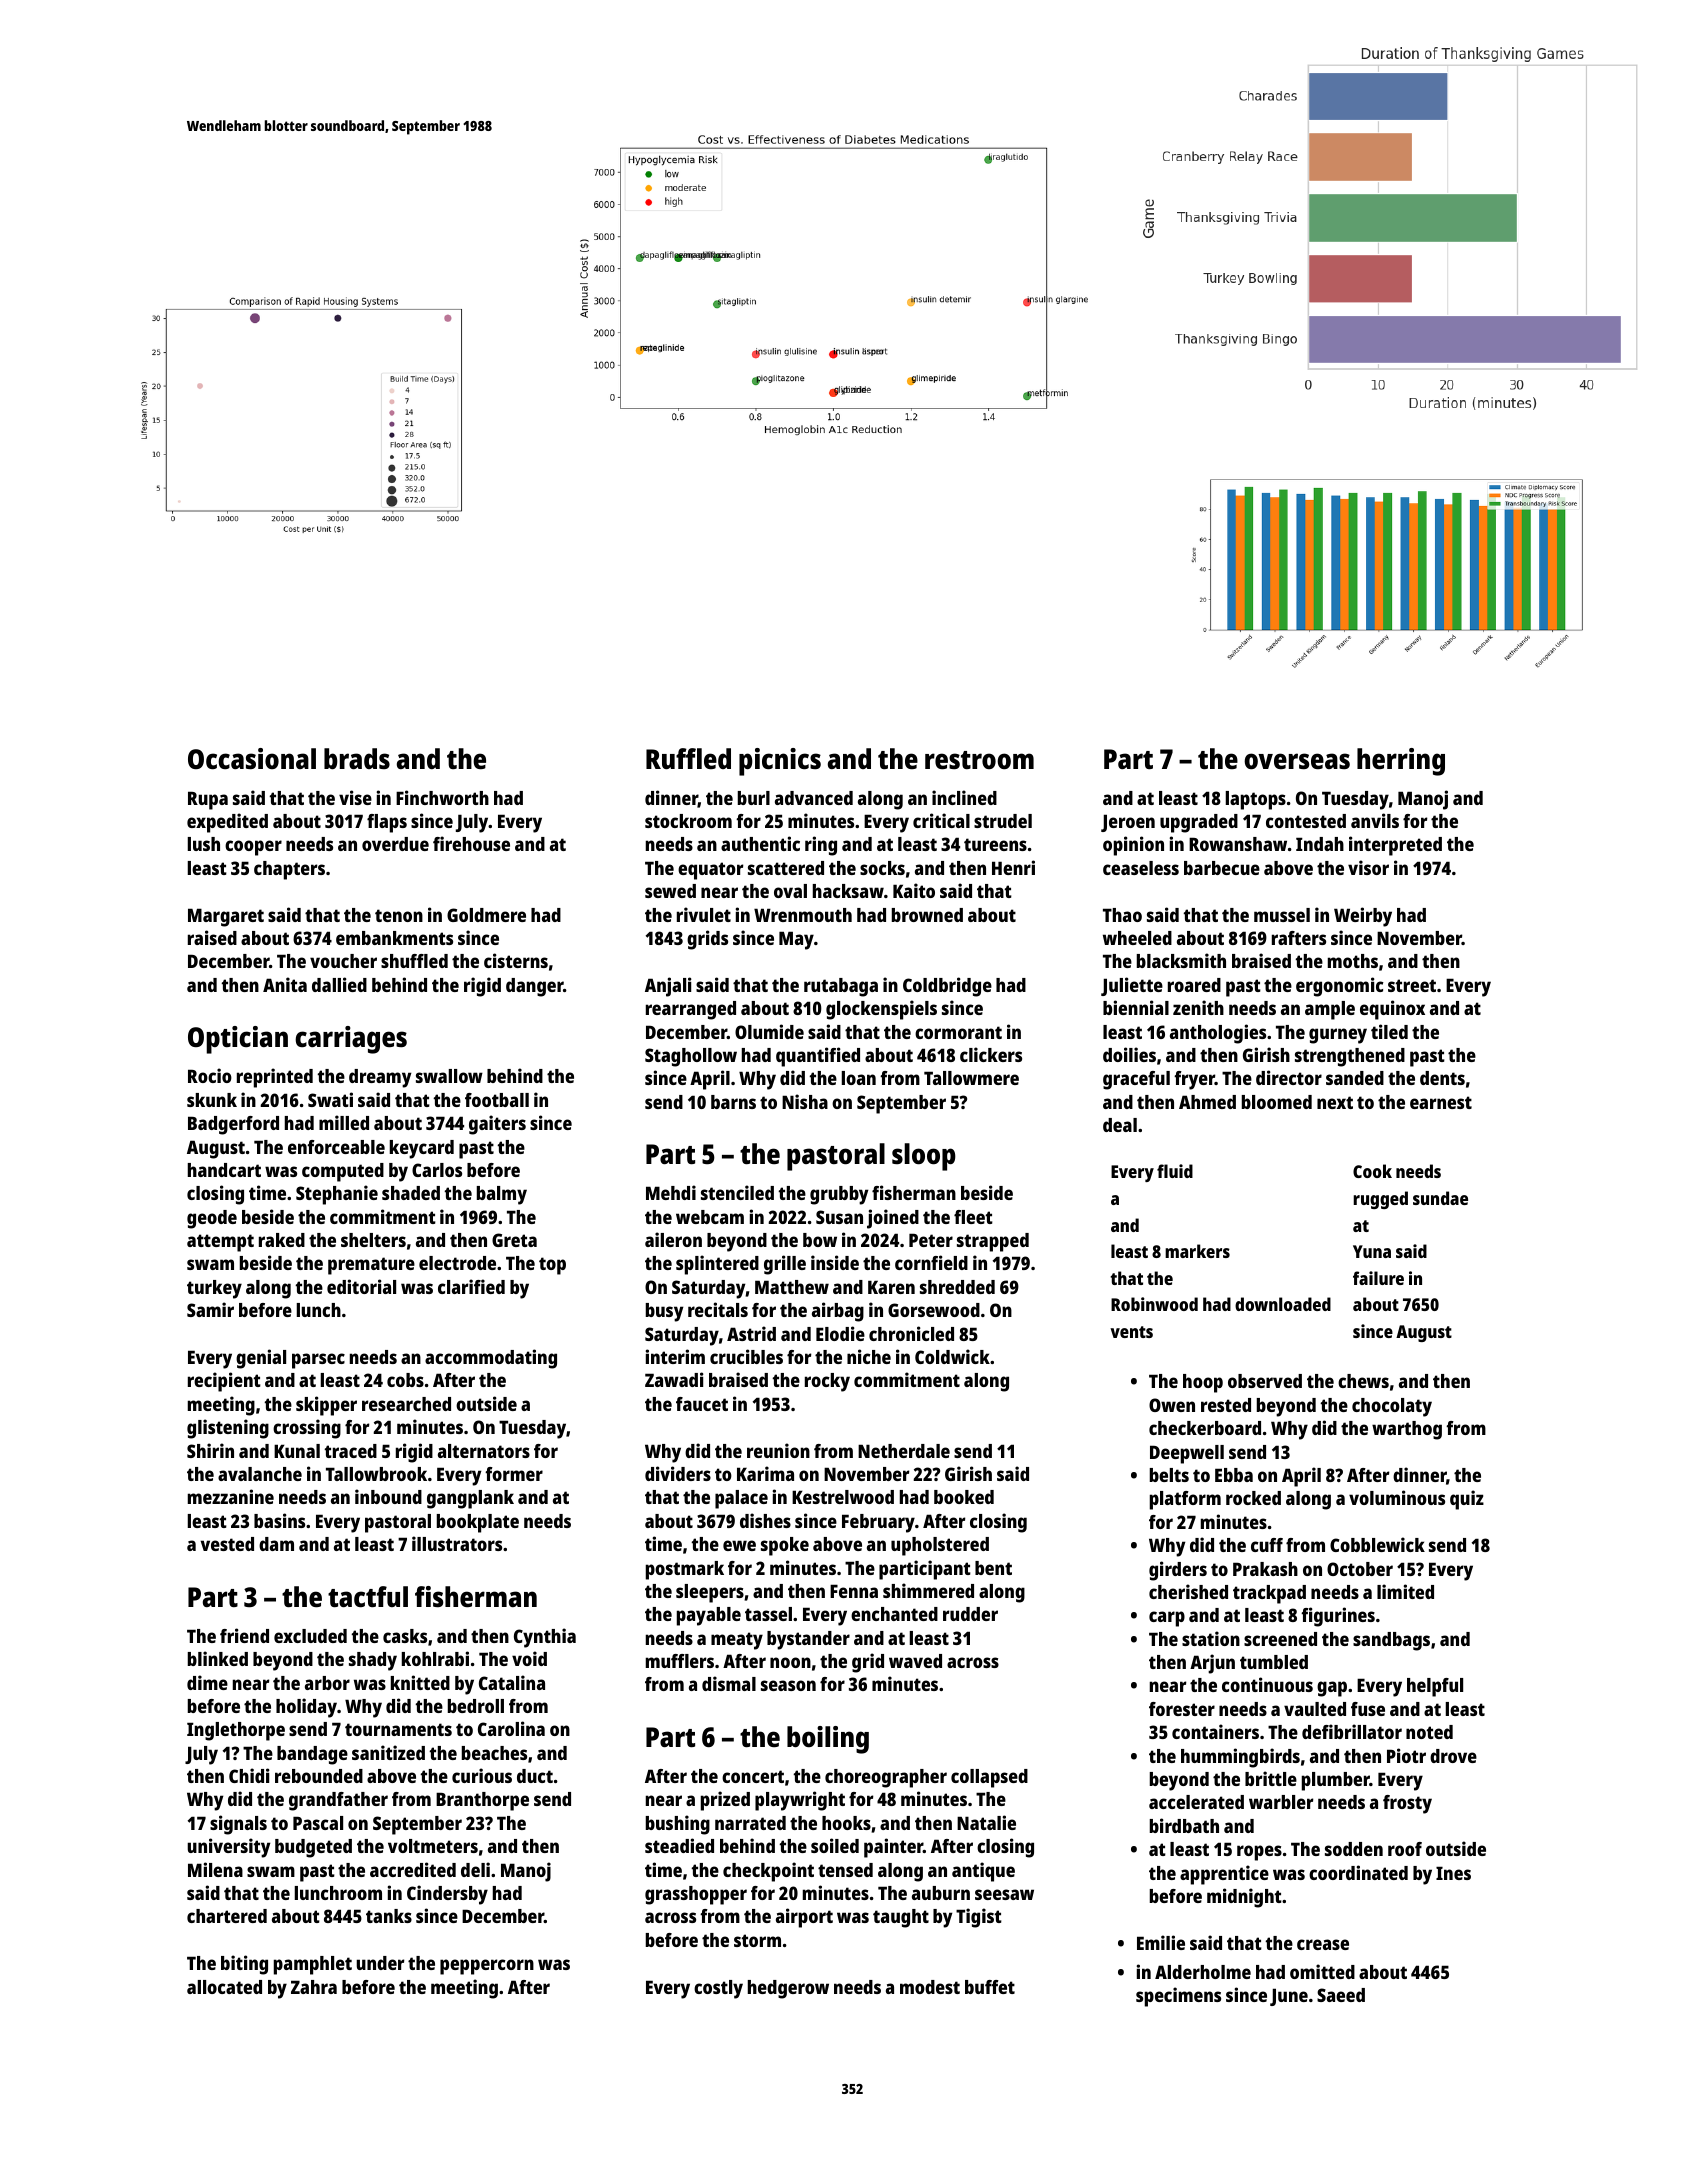  What do you see at coordinates (1281, 1802) in the image?
I see `warbler` at bounding box center [1281, 1802].
